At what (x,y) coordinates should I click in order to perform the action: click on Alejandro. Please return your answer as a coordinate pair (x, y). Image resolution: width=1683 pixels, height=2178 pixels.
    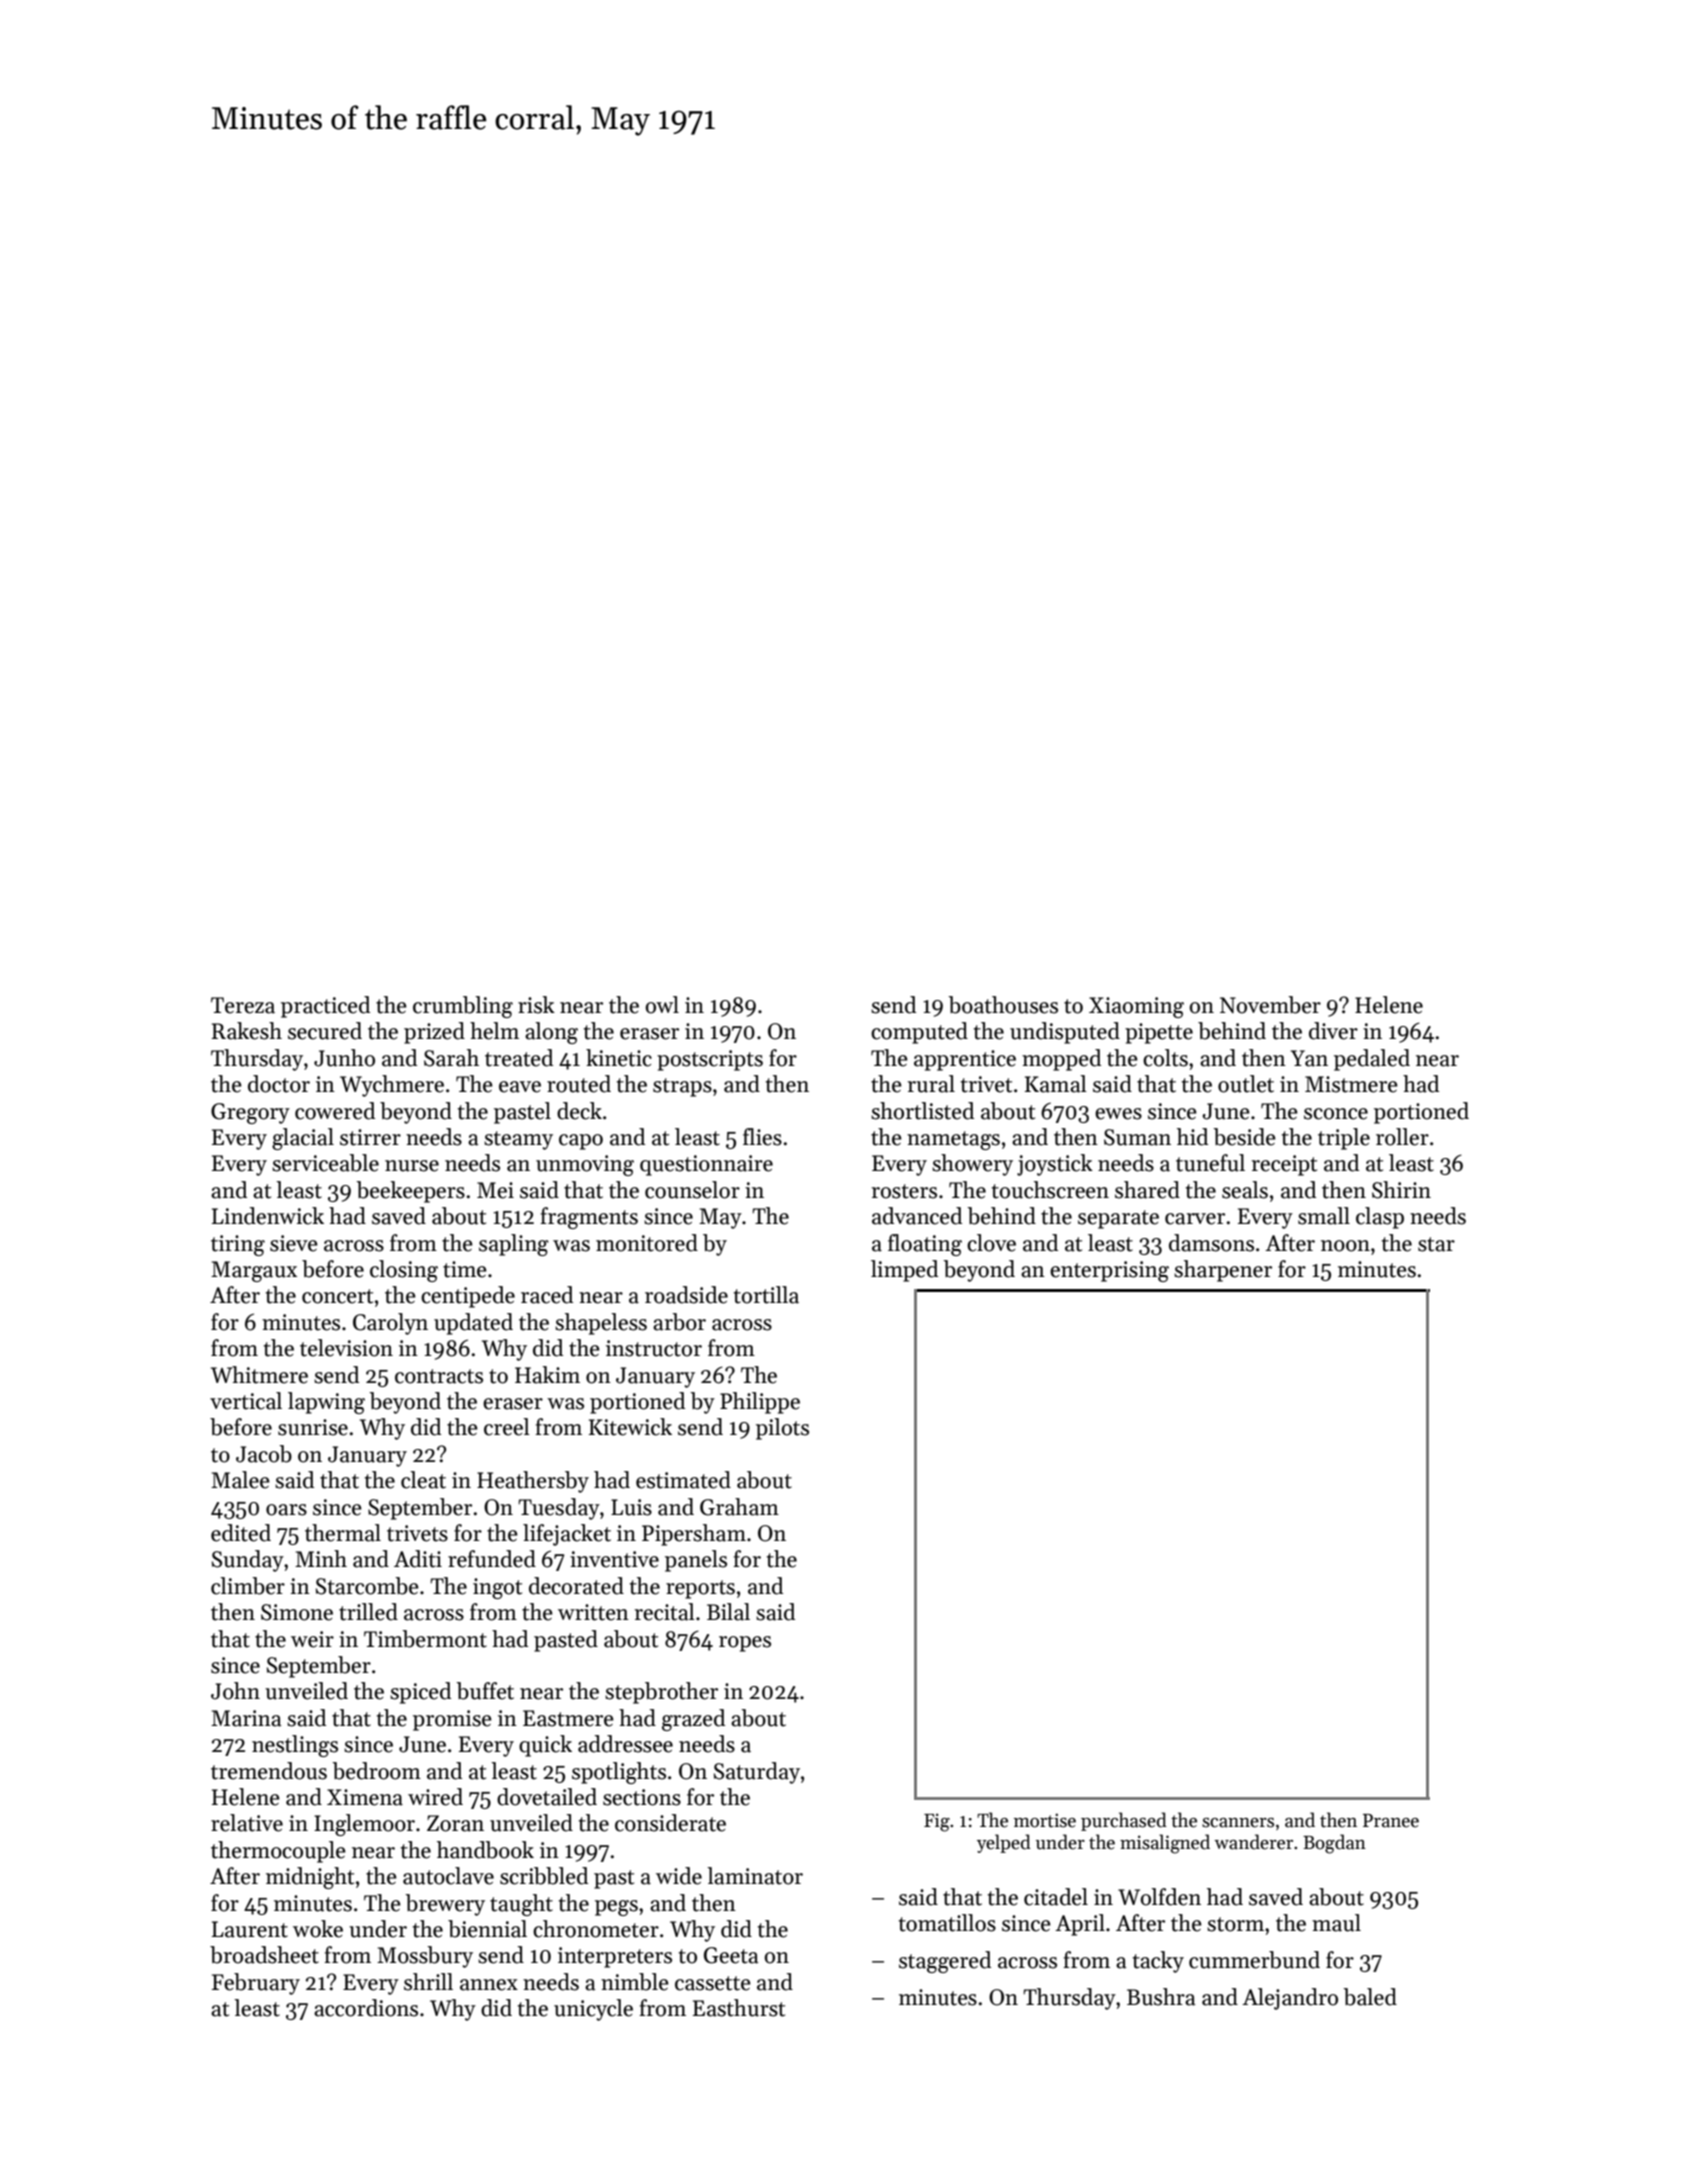
    Looking at the image, I should click on (1290, 1999).
